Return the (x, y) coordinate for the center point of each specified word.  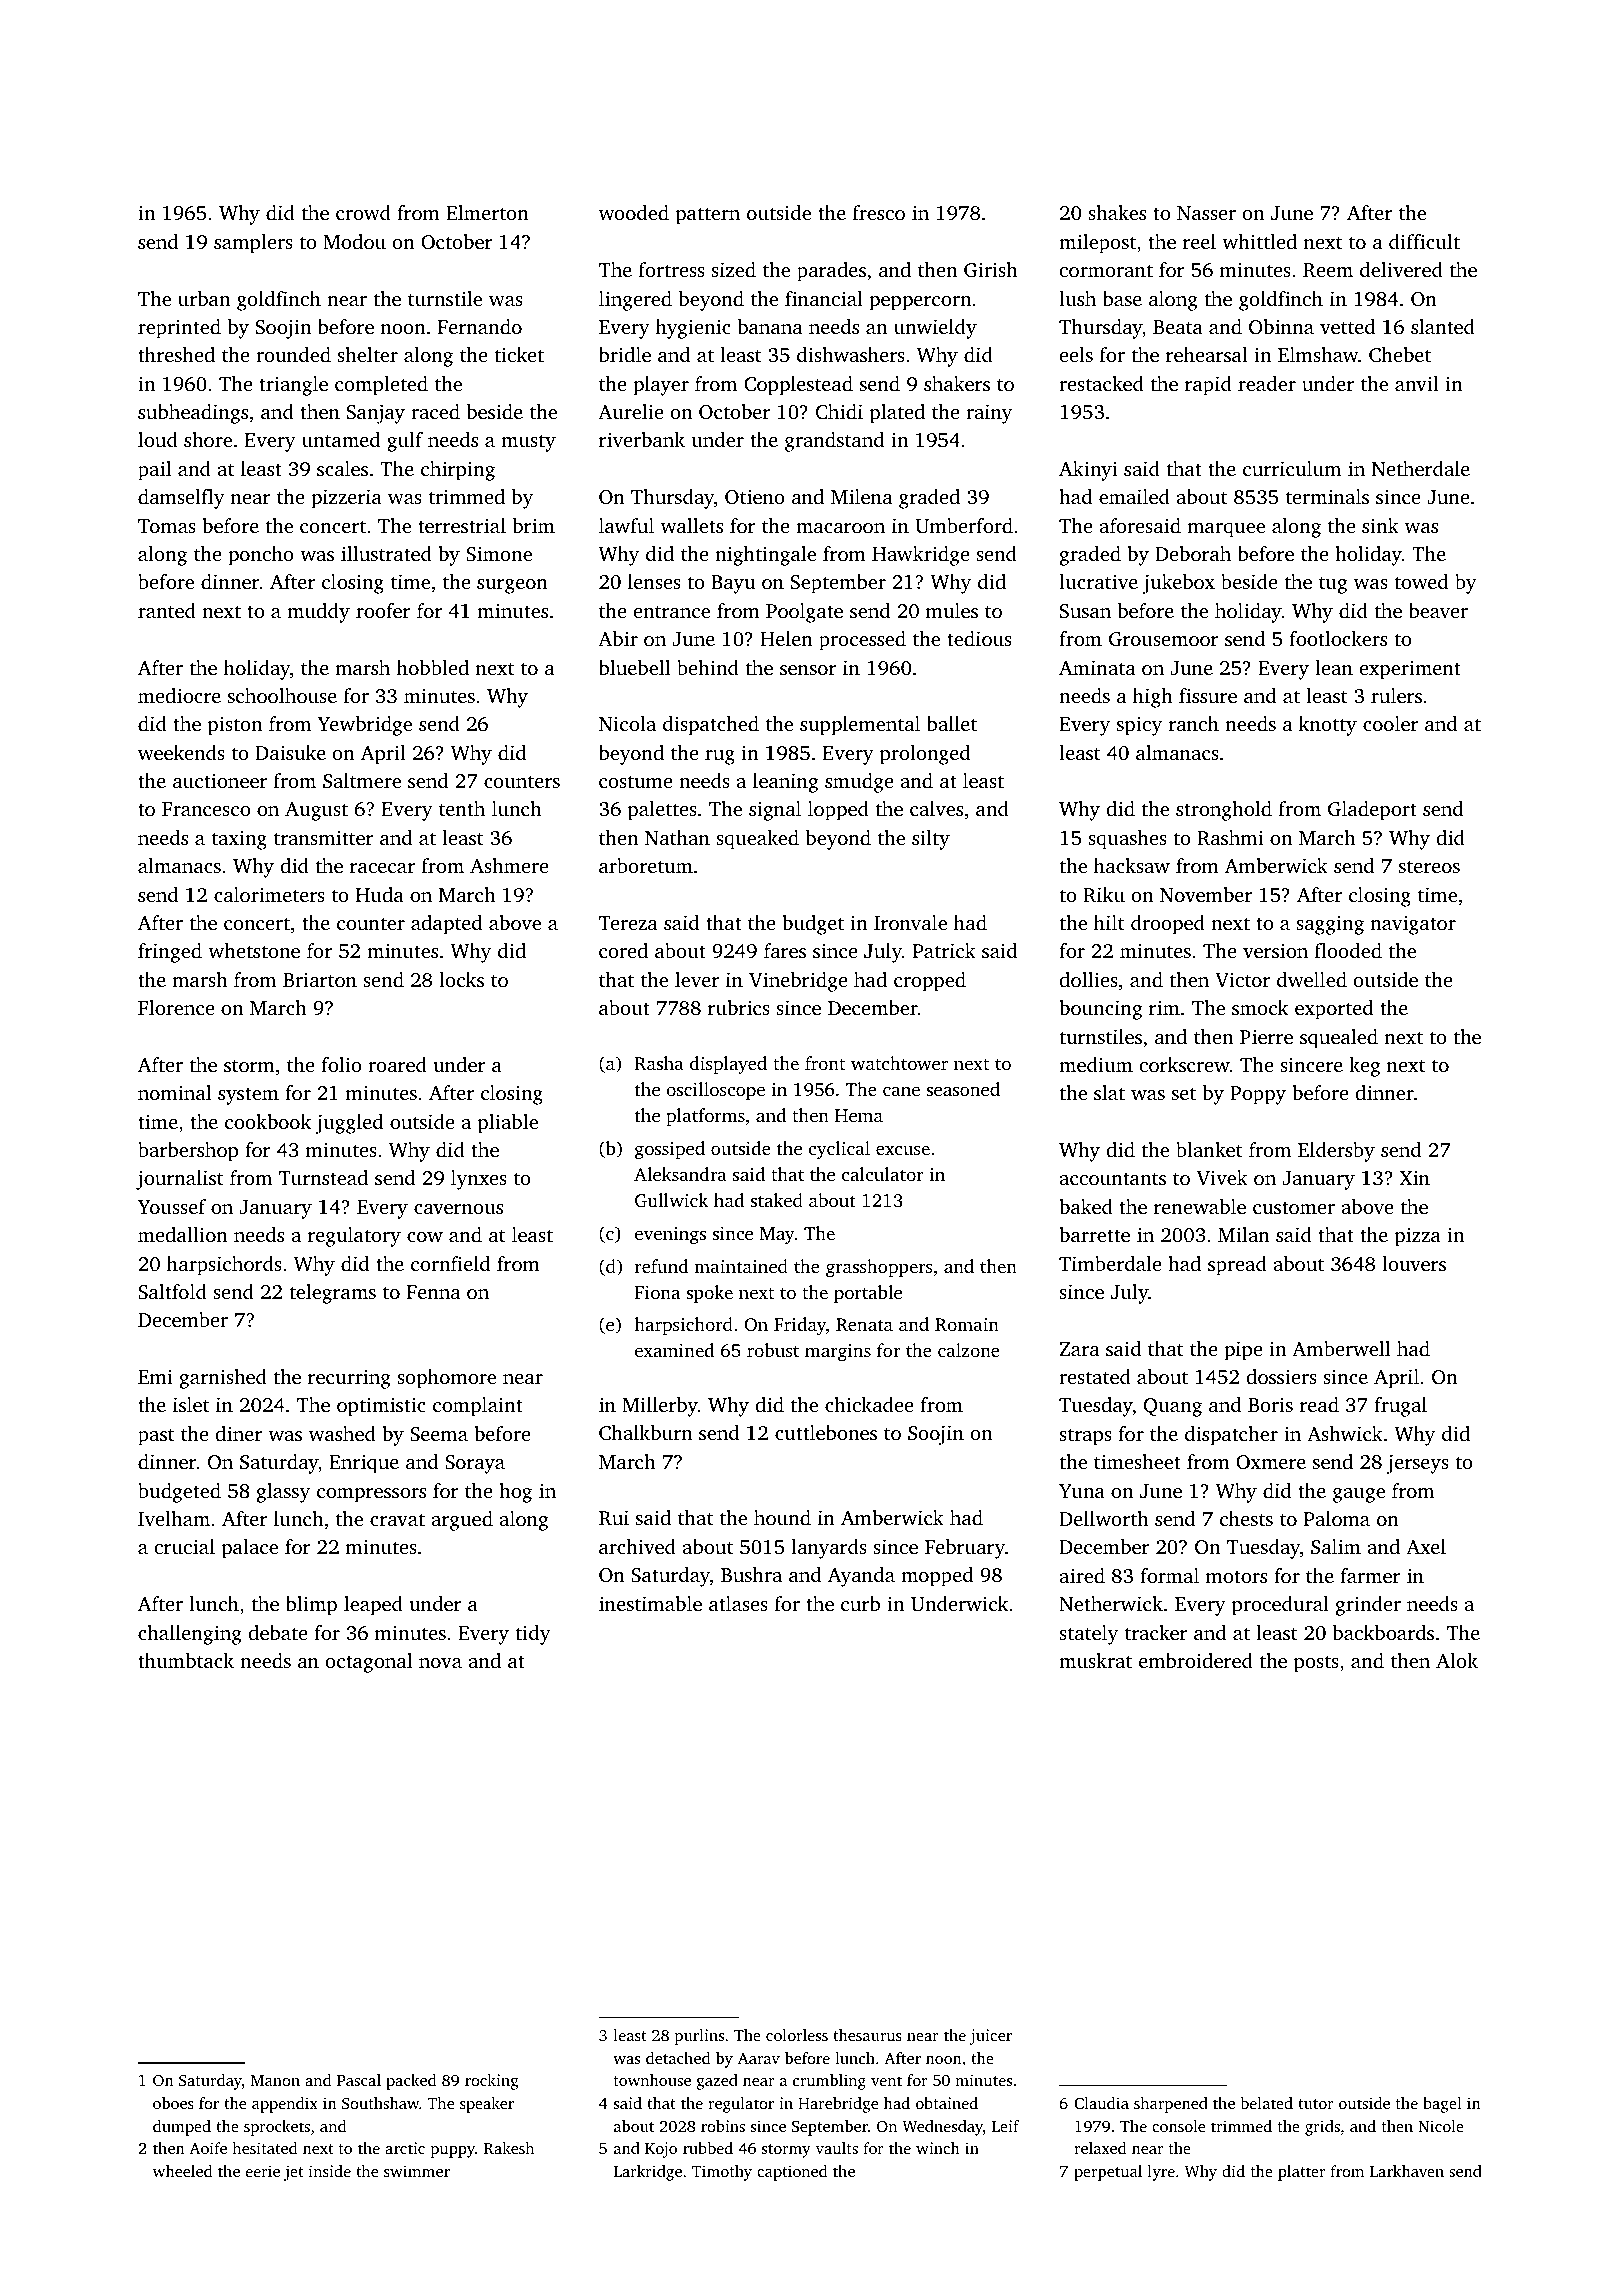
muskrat (1095, 1660)
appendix (285, 2105)
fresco (879, 212)
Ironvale (910, 922)
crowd (363, 212)
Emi (155, 1376)
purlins (699, 2037)
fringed (170, 953)
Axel (1426, 1546)
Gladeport (1372, 811)
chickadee (869, 1404)
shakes (1117, 212)
